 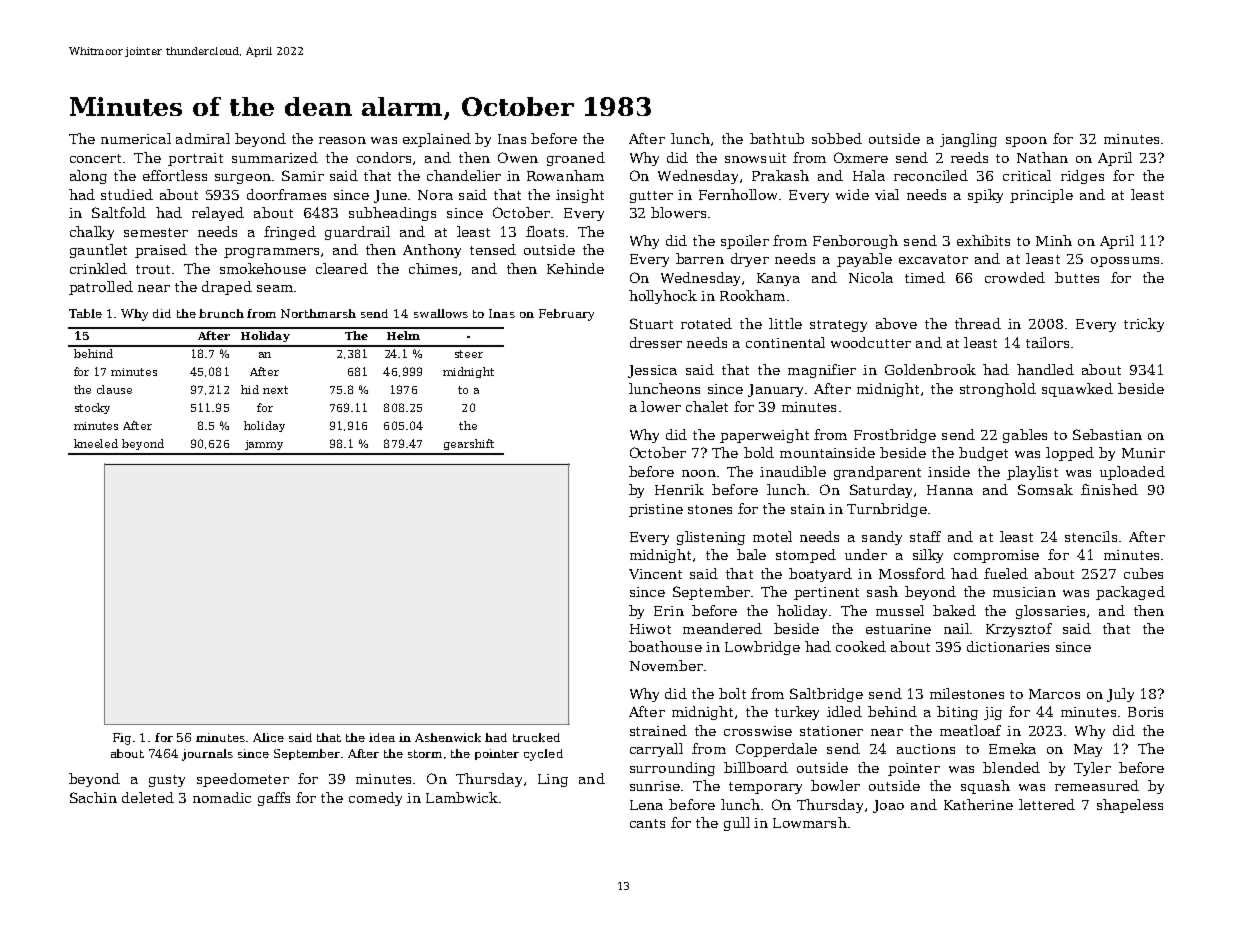 I want to click on explained, so click(x=437, y=140).
